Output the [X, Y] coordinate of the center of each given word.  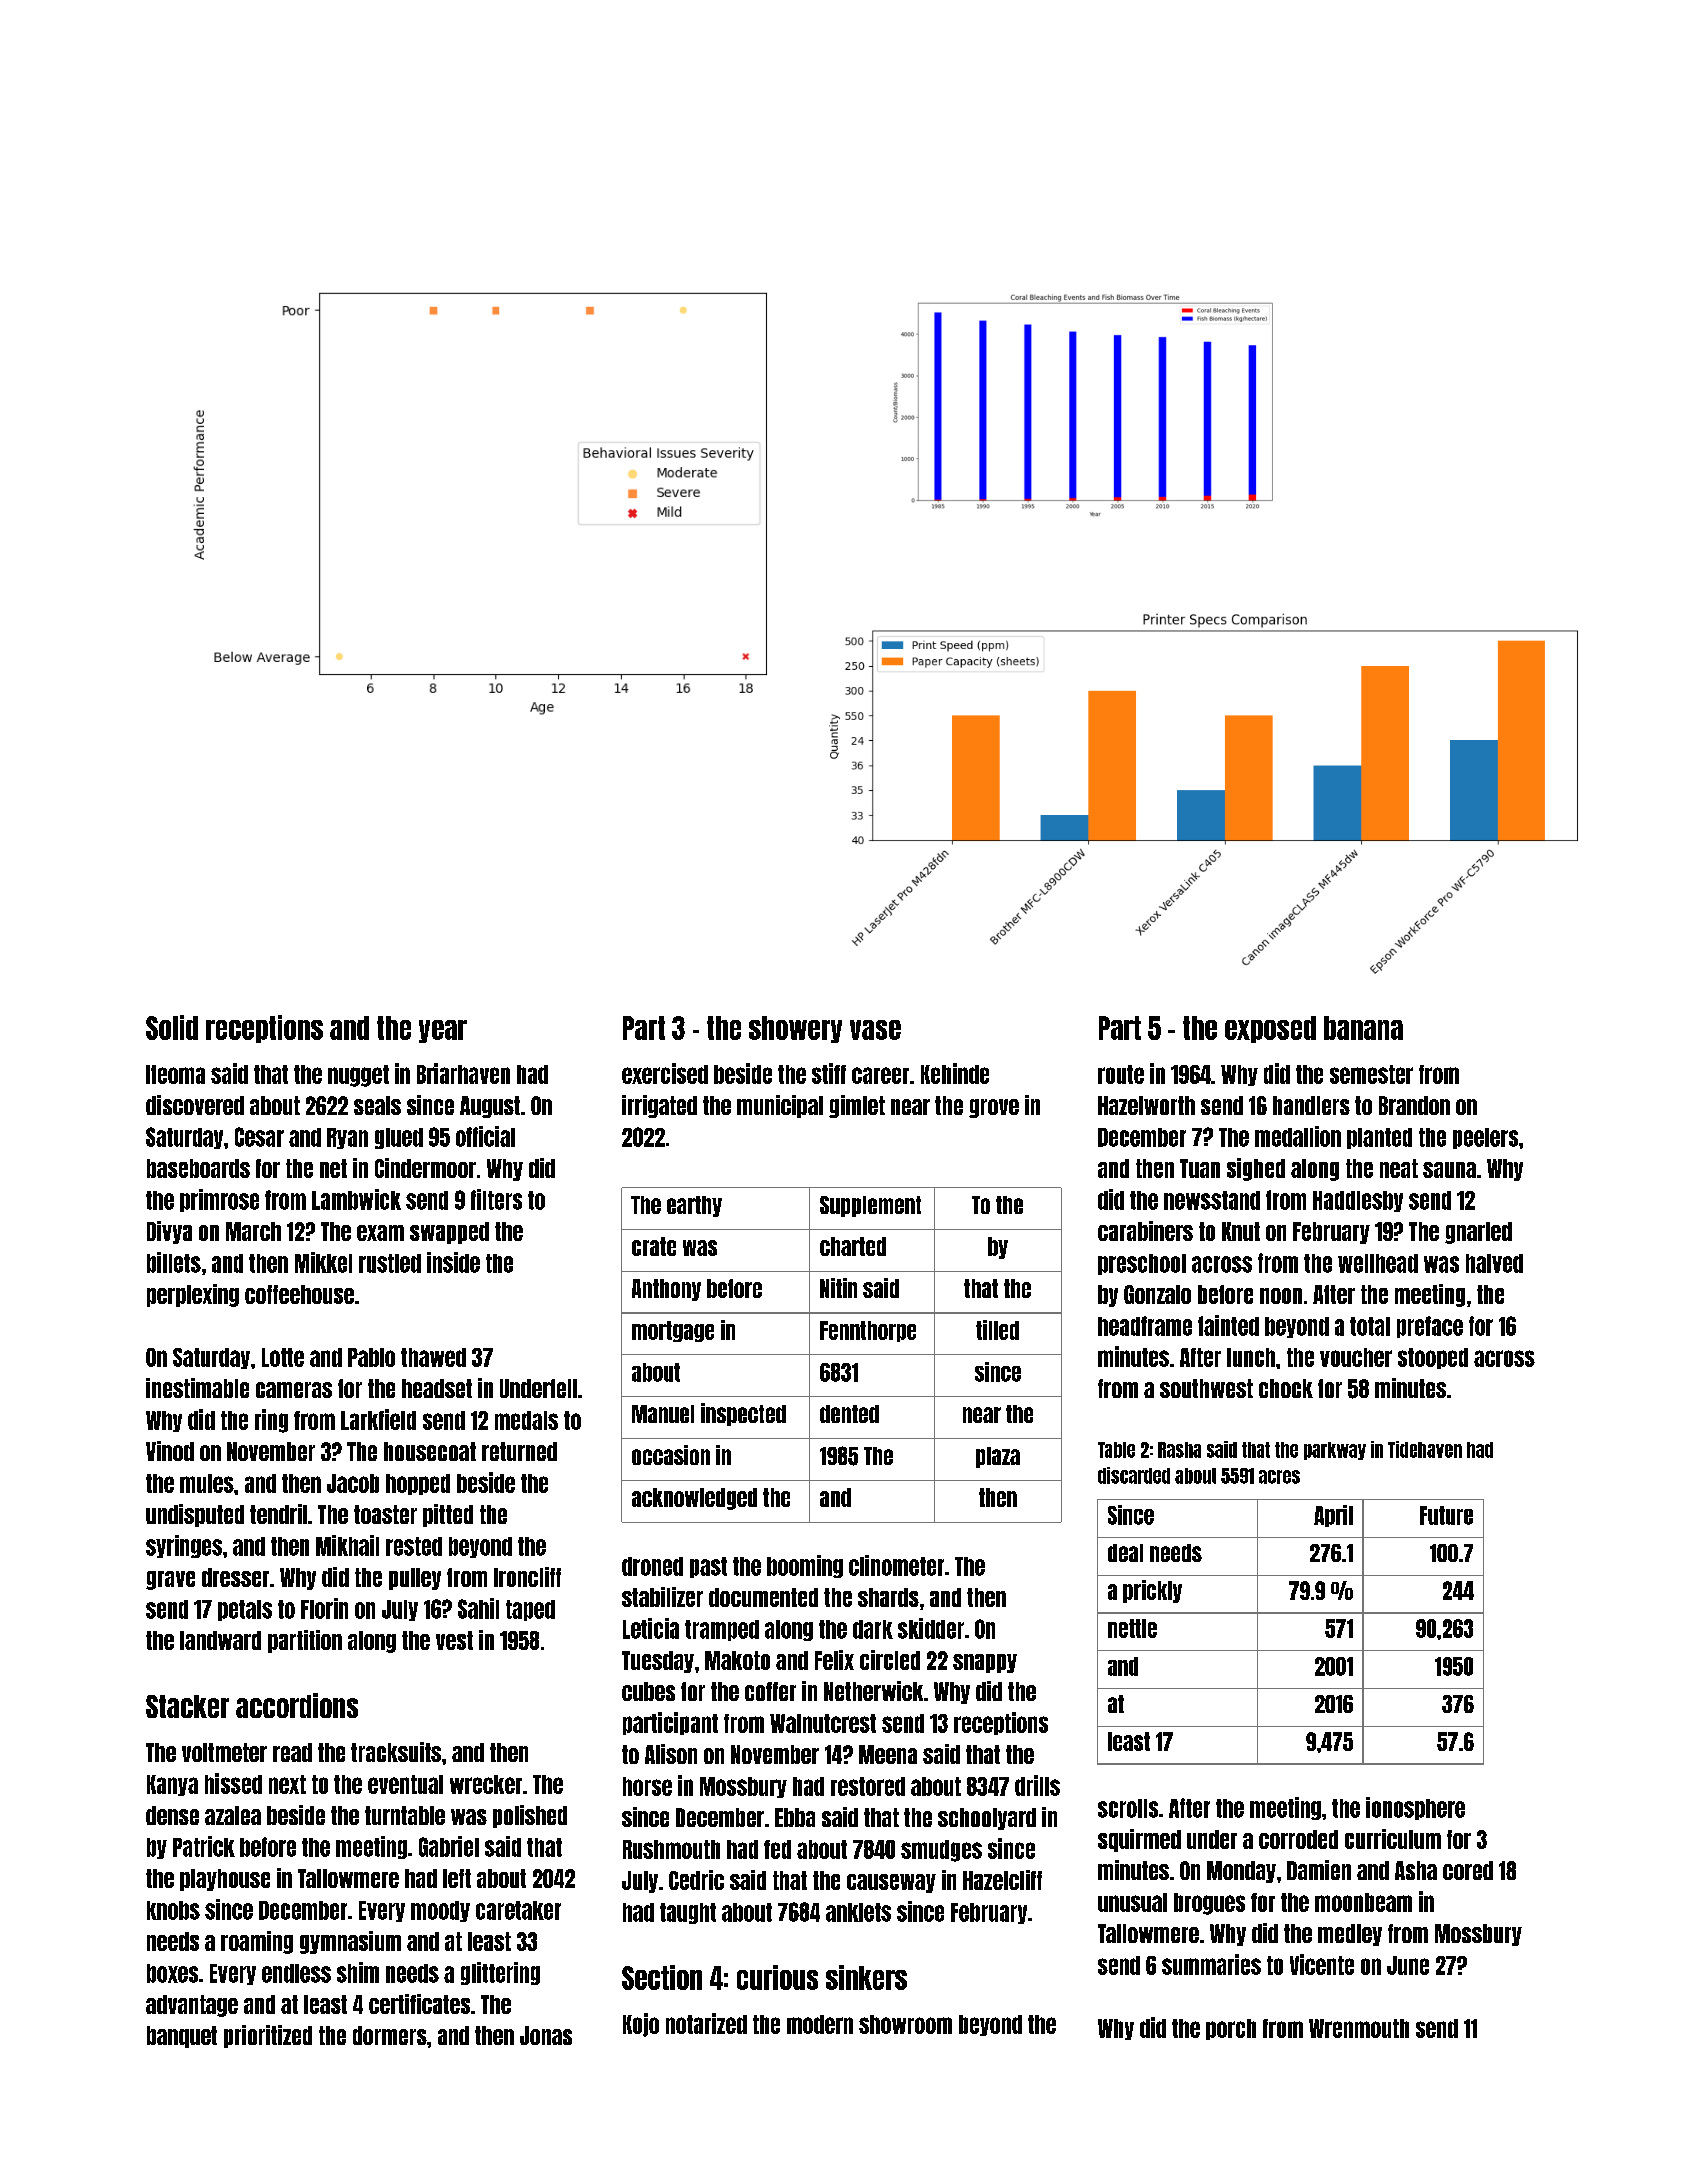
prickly [1152, 1591]
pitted [448, 1515]
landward [220, 1640]
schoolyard [987, 1819]
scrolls [1128, 1808]
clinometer [896, 1565]
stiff [829, 1073]
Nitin [838, 1288]
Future [1446, 1515]
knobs [173, 1910]
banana [1363, 1028]
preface [1430, 1327]
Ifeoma [175, 1074]
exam [380, 1233]
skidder [931, 1628]
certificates [419, 2004]
